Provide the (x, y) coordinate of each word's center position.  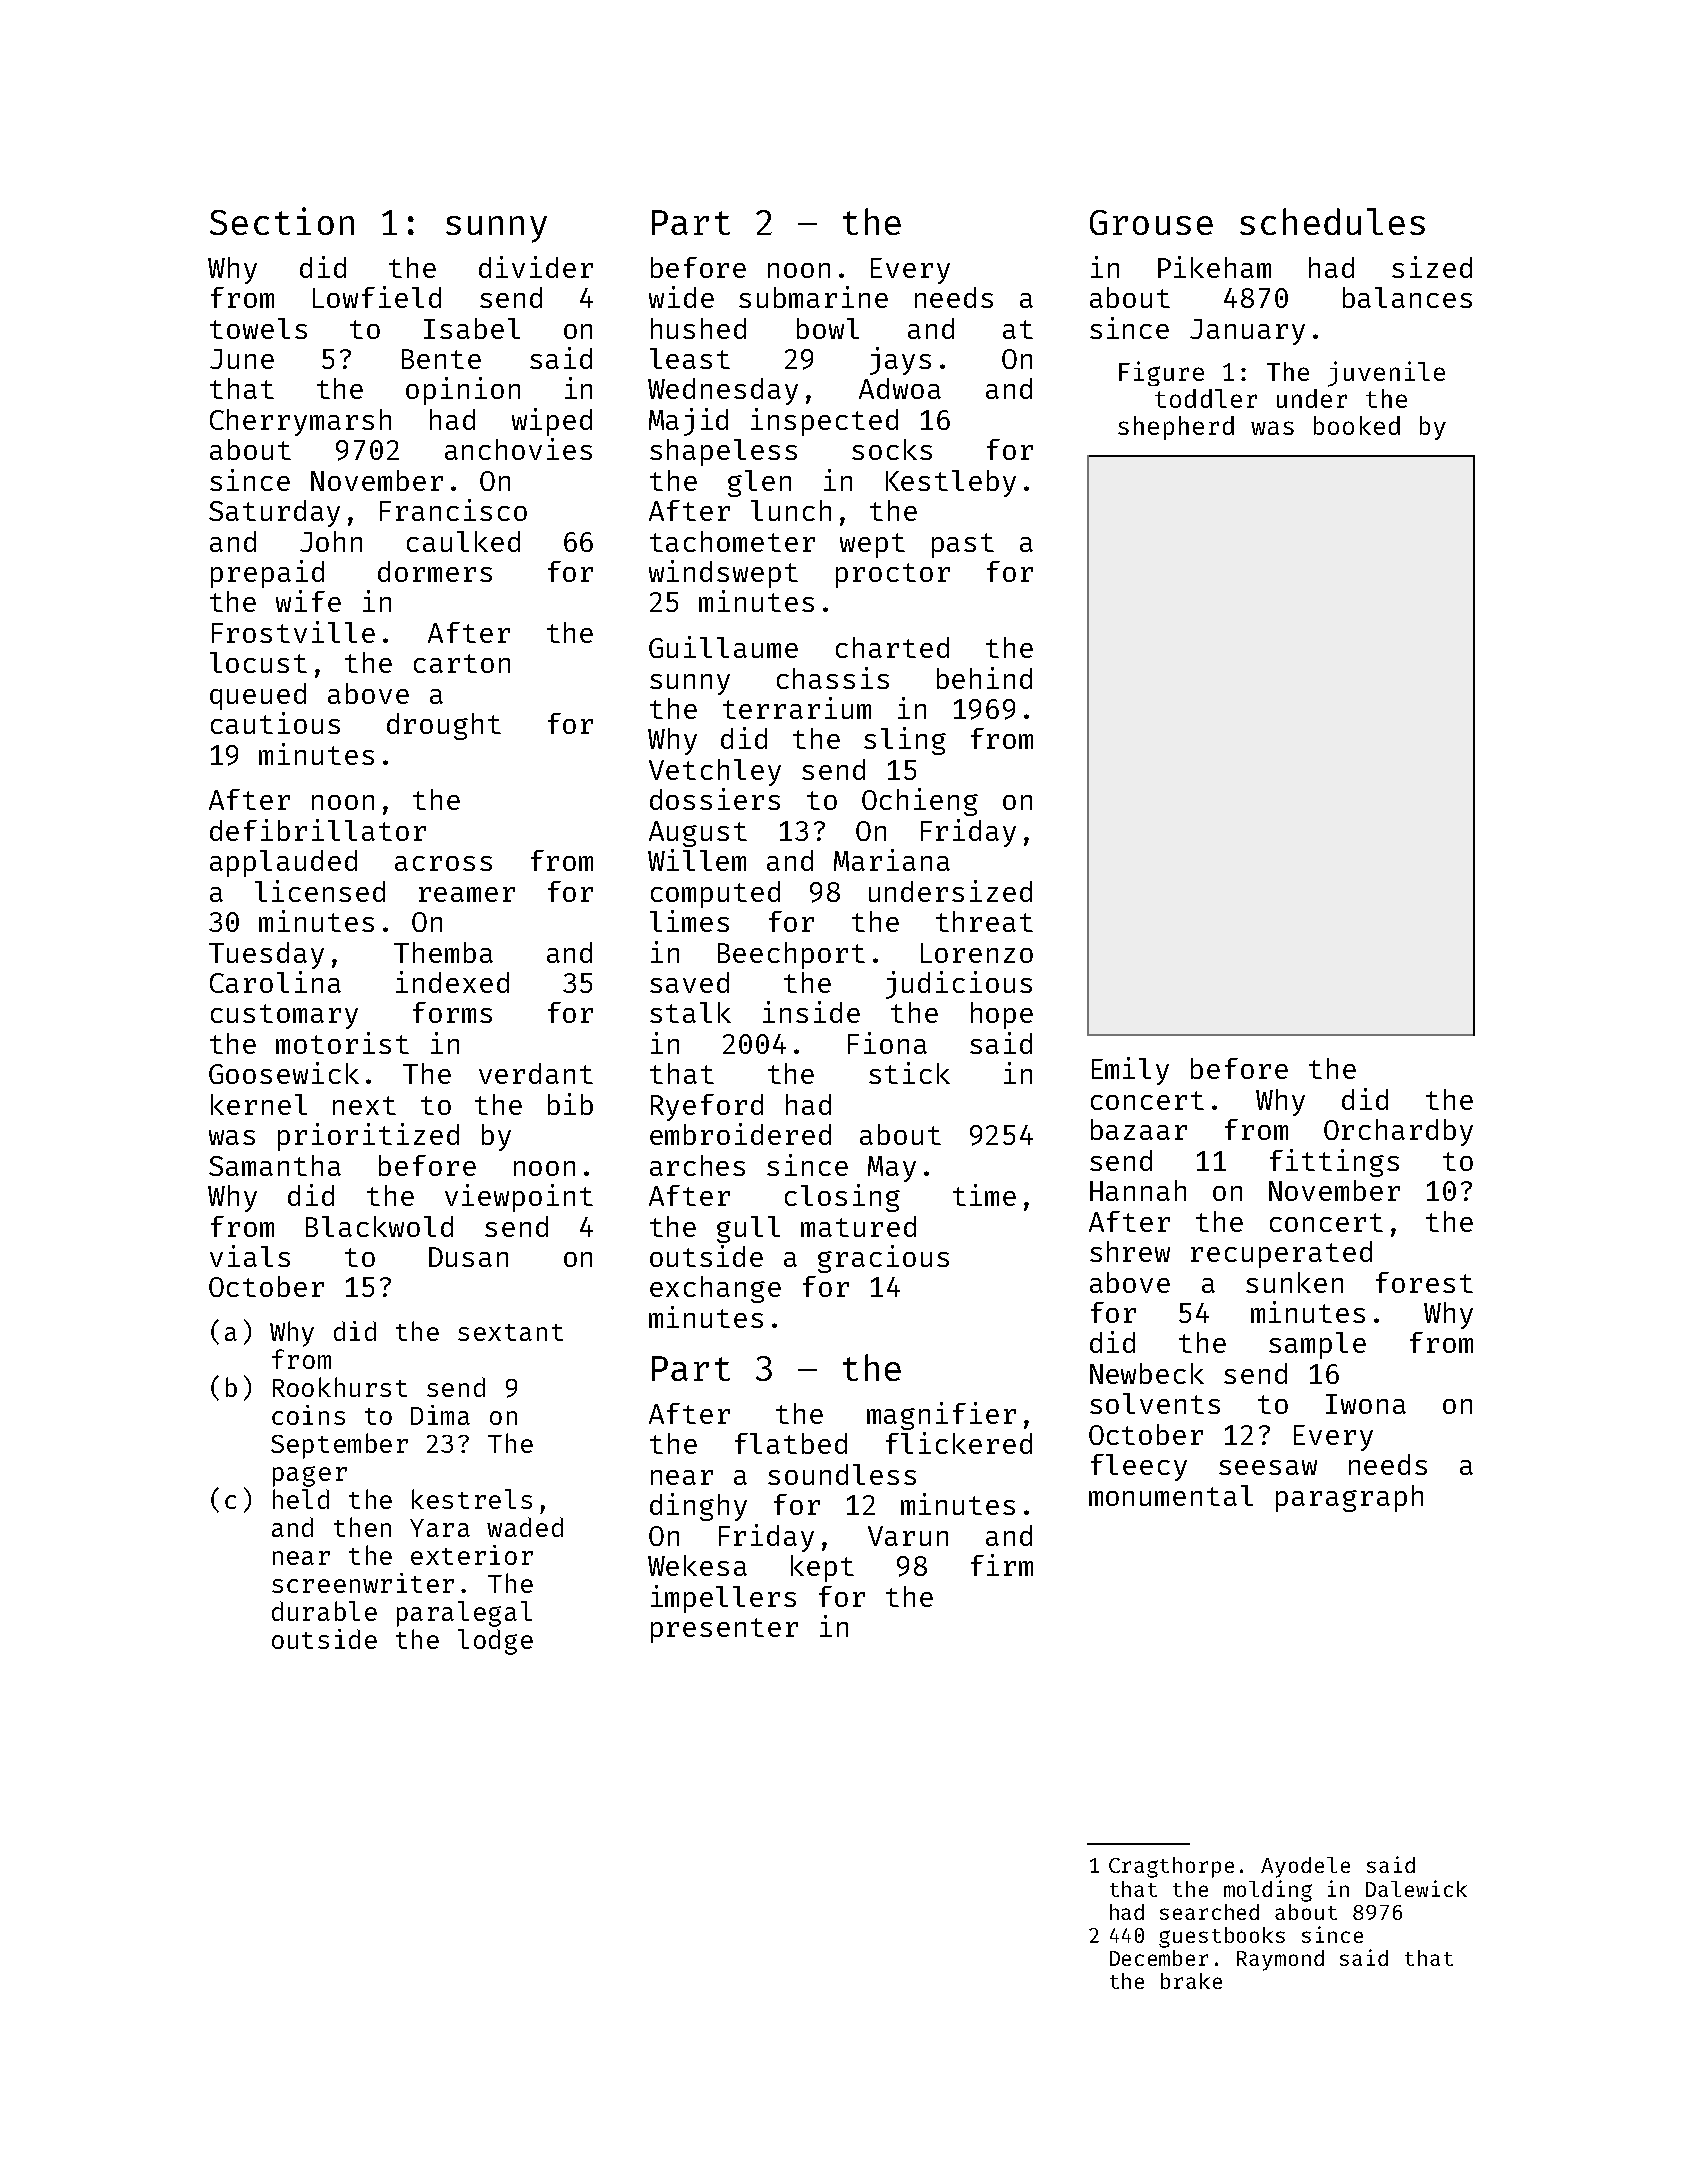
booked (1357, 425)
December (1159, 1958)
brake (1191, 1981)
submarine (813, 297)
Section (282, 221)
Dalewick (1416, 1888)
